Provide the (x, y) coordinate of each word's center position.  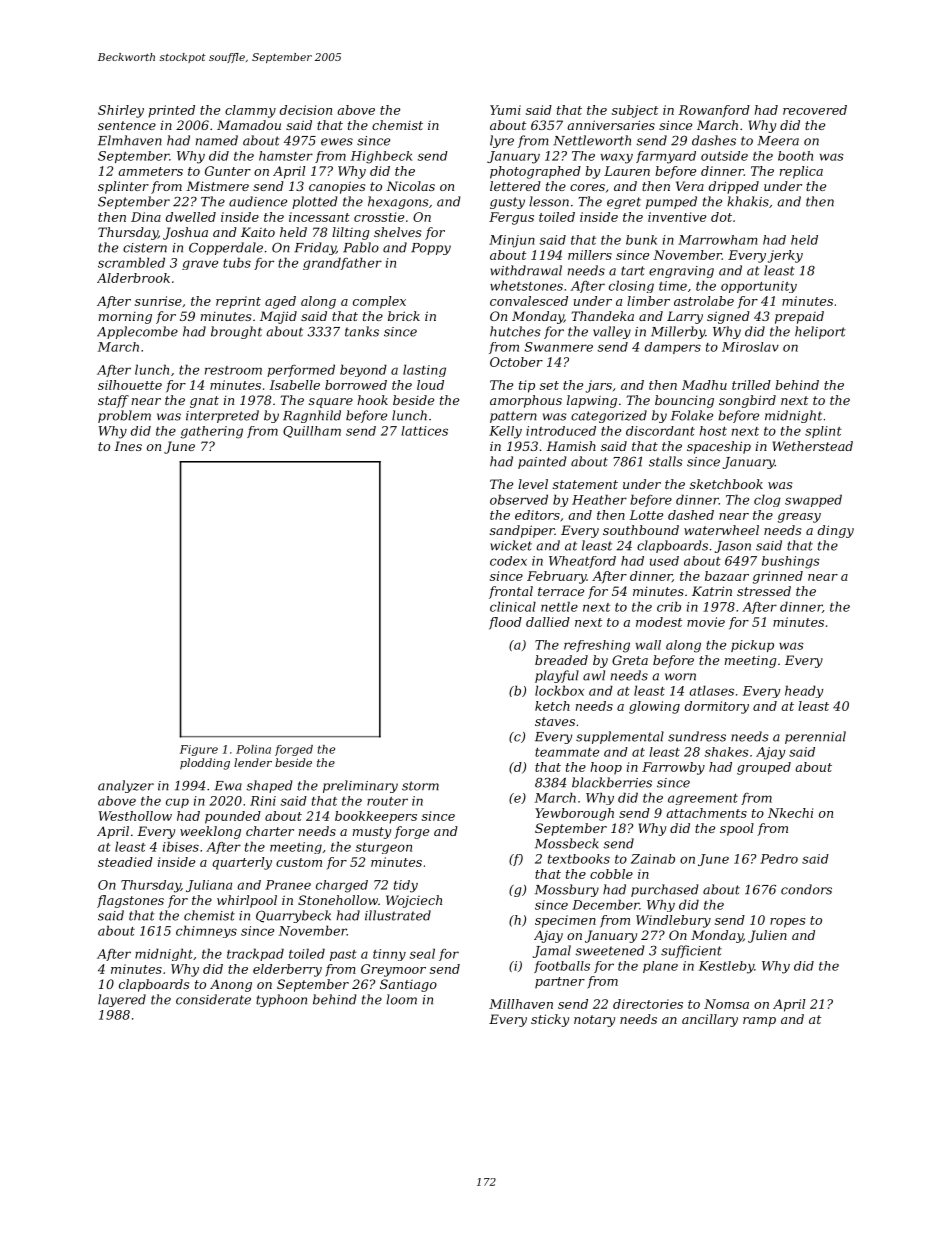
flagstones (130, 901)
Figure (199, 750)
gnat (204, 402)
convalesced (529, 301)
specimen (565, 921)
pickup (752, 646)
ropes (787, 923)
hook (372, 400)
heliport (820, 332)
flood (505, 623)
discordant (660, 431)
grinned (778, 577)
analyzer (126, 786)
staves (555, 721)
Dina (146, 217)
